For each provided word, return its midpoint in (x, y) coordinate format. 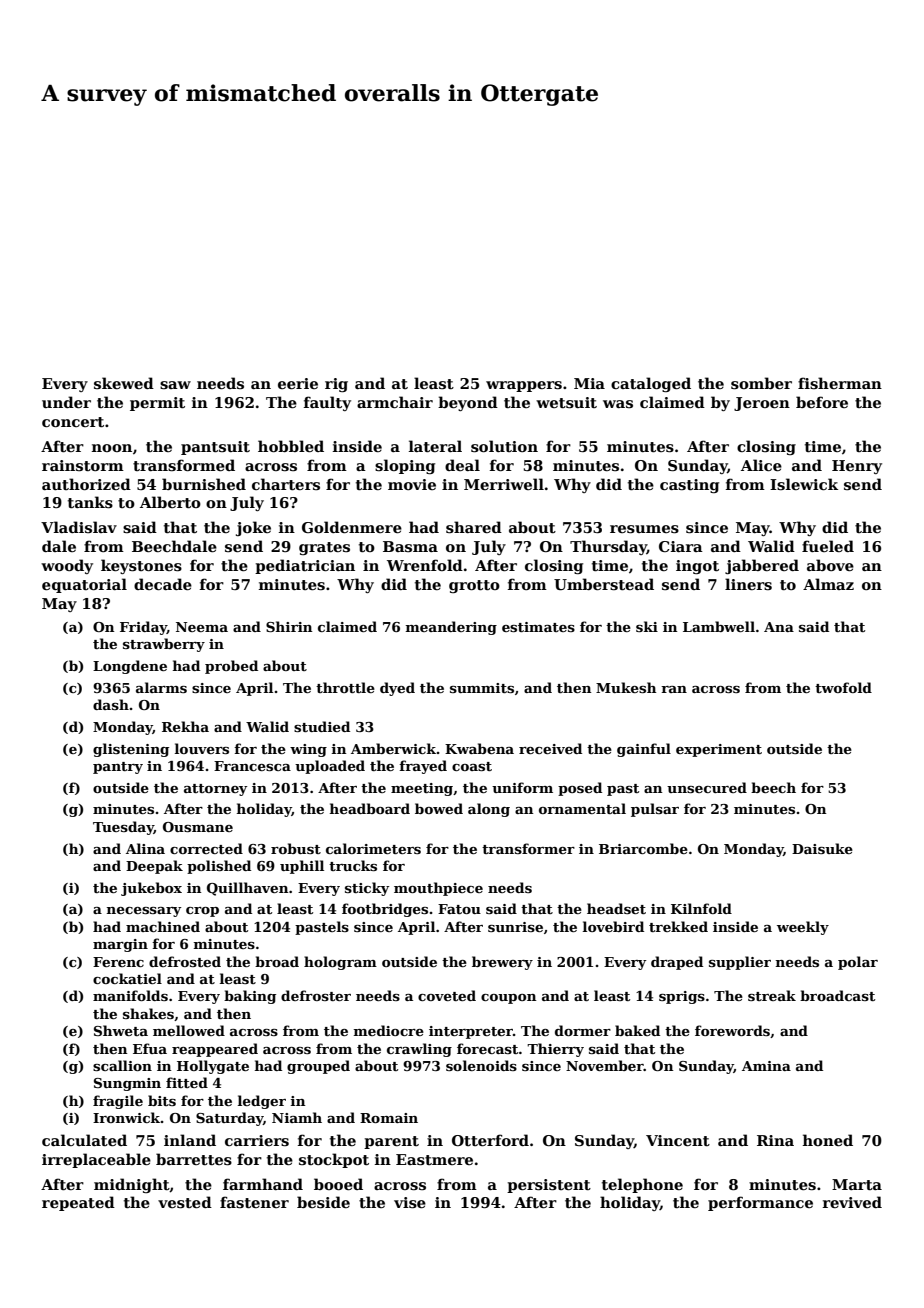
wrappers (524, 386)
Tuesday (123, 828)
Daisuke (822, 848)
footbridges (385, 910)
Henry (857, 467)
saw (175, 385)
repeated (78, 1203)
